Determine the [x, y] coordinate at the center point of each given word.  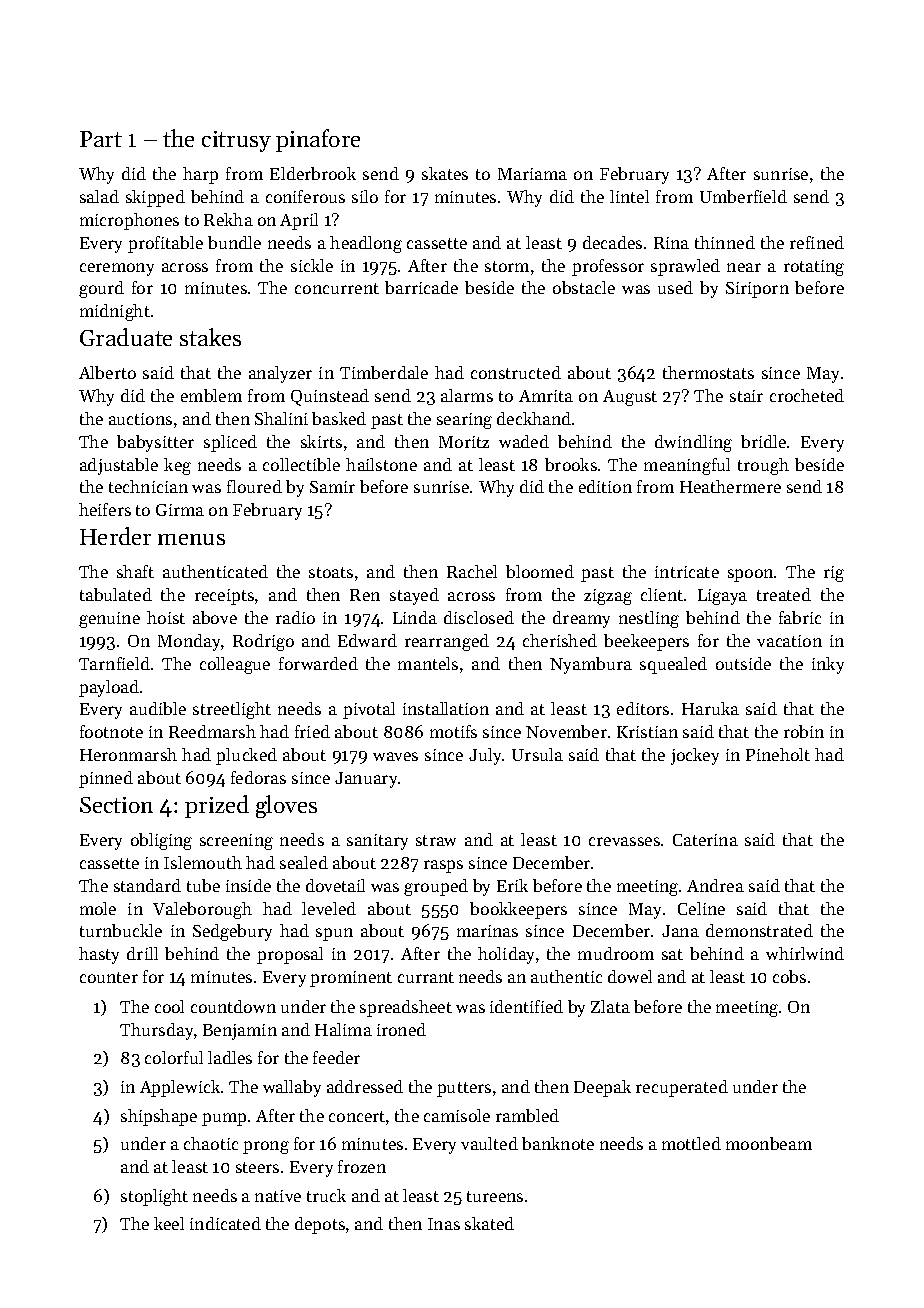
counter [109, 977]
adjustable [119, 466]
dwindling [693, 443]
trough [763, 466]
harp [200, 175]
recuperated [682, 1088]
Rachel [472, 571]
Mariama [532, 174]
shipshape [159, 1117]
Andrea [715, 885]
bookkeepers [518, 910]
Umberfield [743, 196]
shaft [135, 571]
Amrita [546, 396]
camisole [457, 1115]
